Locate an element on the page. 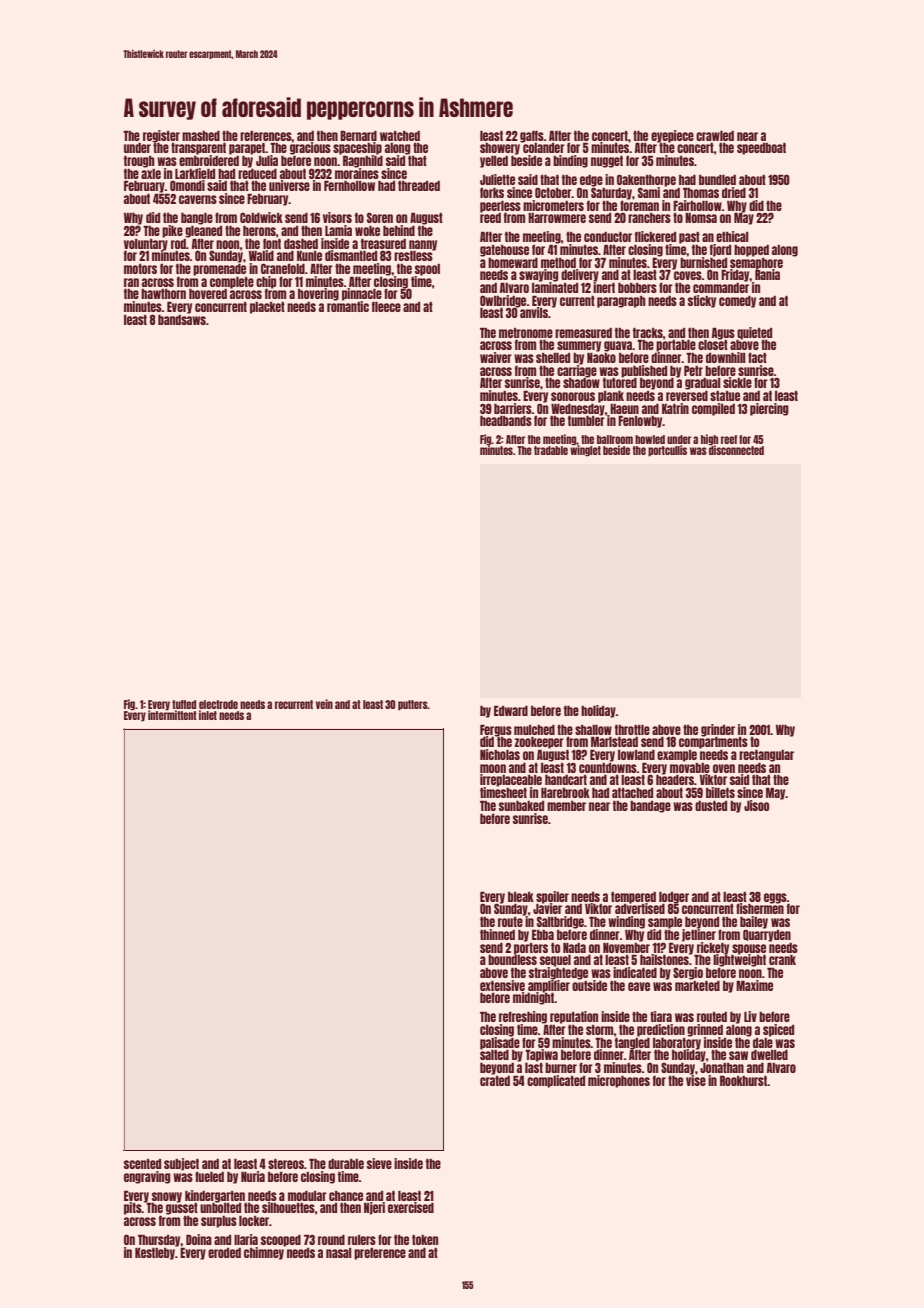 The height and width of the image is (1308, 924). putters is located at coordinates (413, 705).
